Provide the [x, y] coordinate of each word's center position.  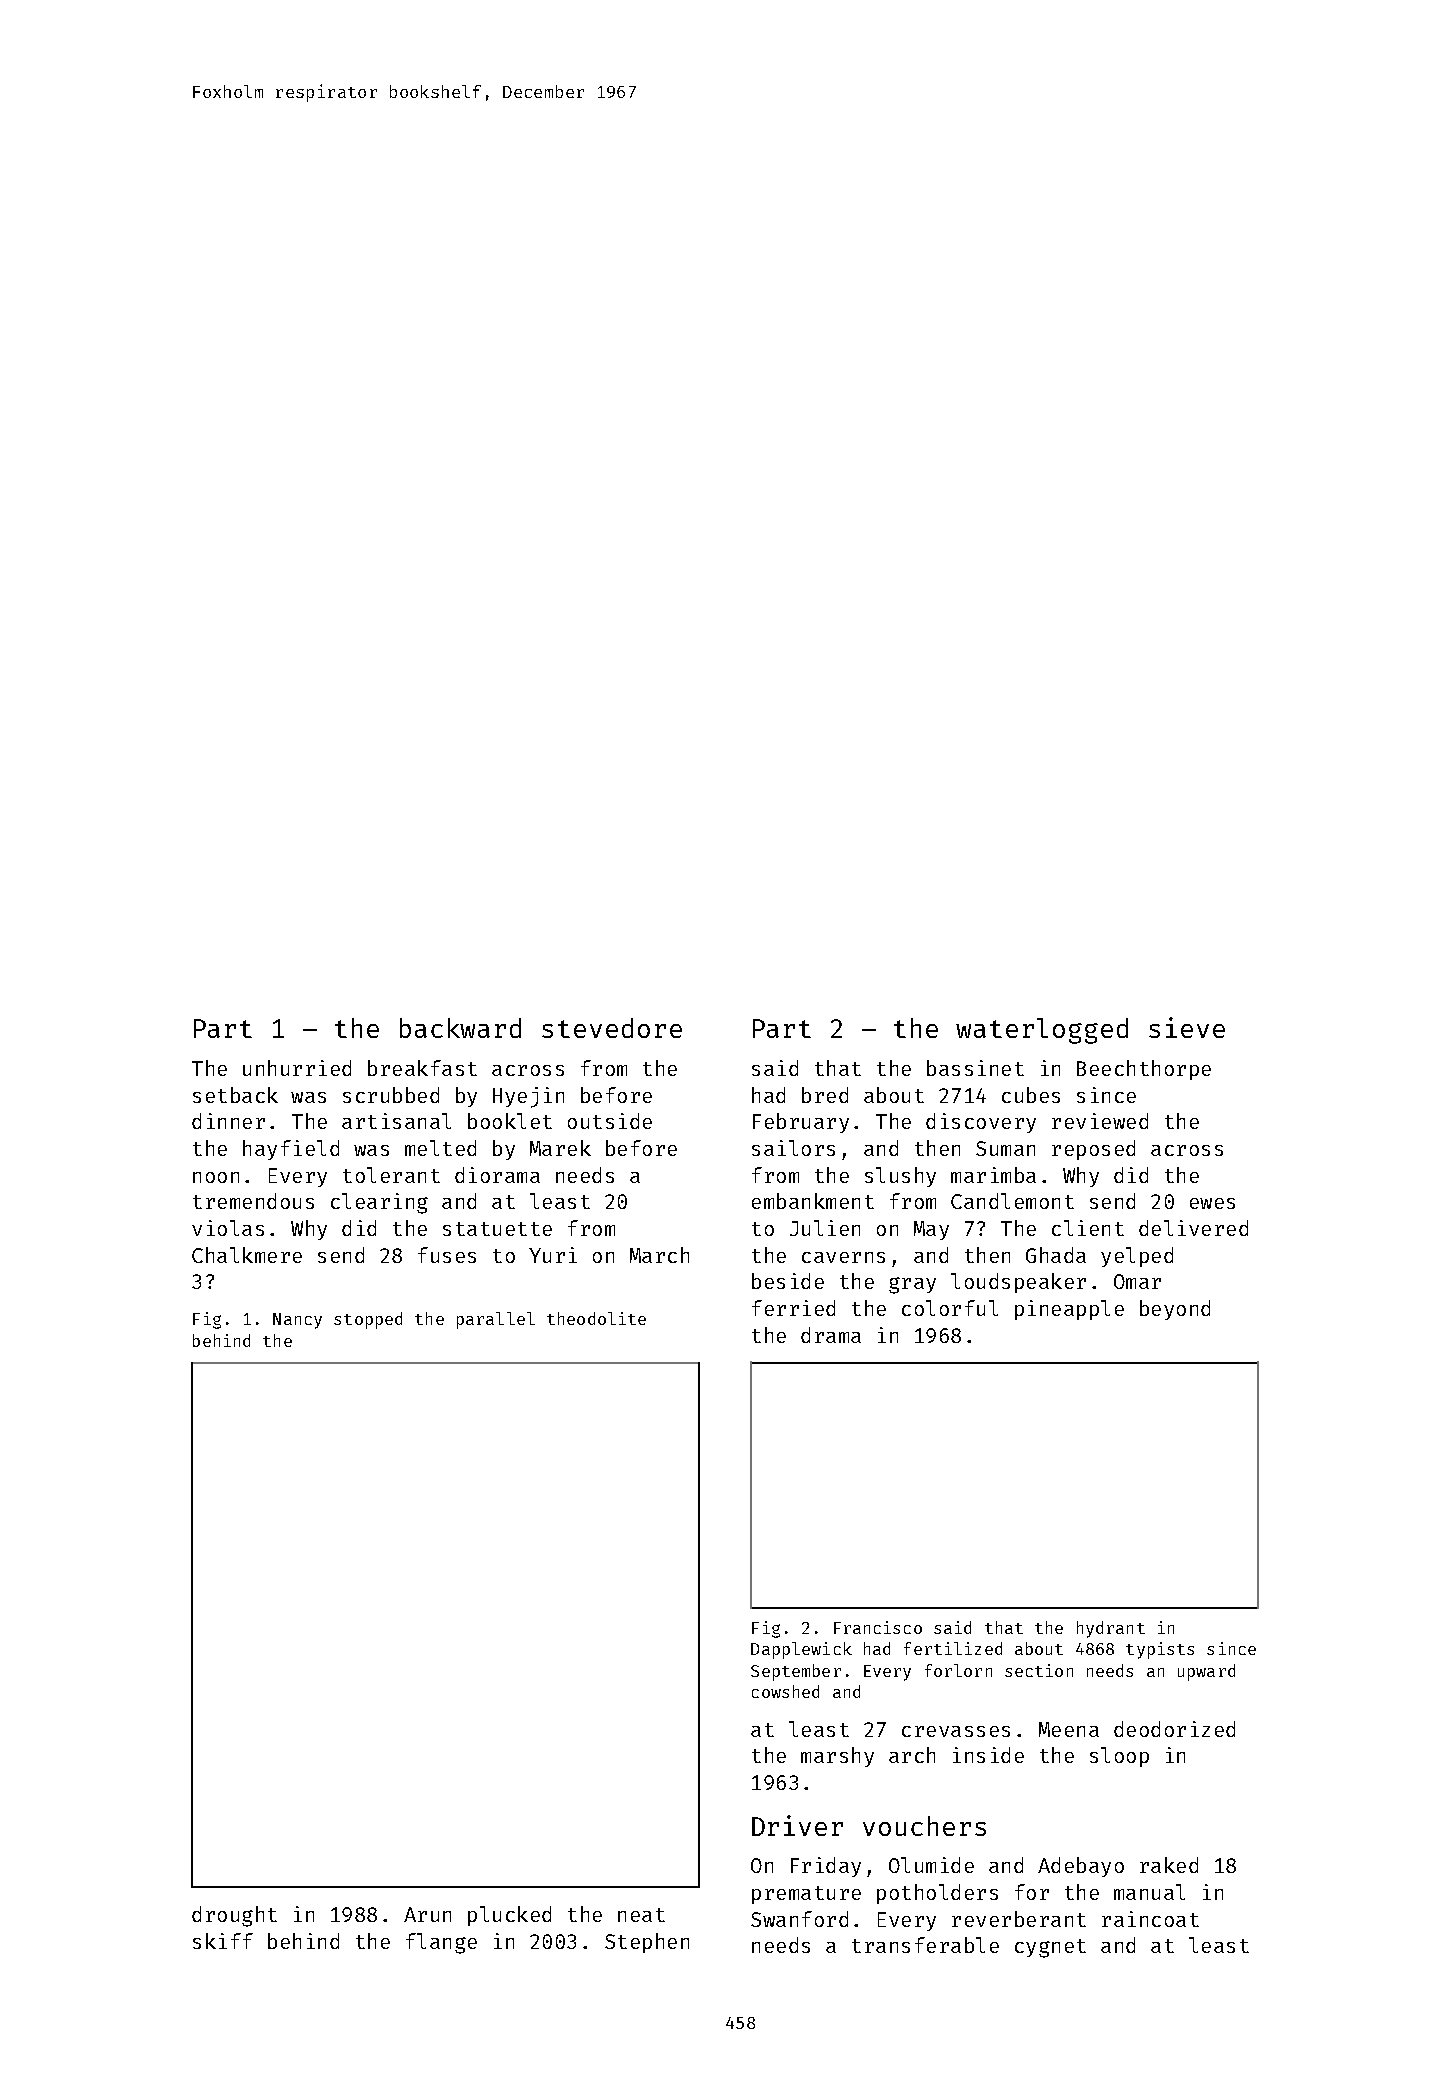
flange [441, 1943]
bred [825, 1095]
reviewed [1100, 1121]
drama [831, 1335]
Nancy [297, 1321]
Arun [427, 1914]
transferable [925, 1945]
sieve [1187, 1027]
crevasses [956, 1731]
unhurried [297, 1068]
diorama [497, 1175]
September [796, 1672]
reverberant [1019, 1919]
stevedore [612, 1028]
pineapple [1069, 1310]
